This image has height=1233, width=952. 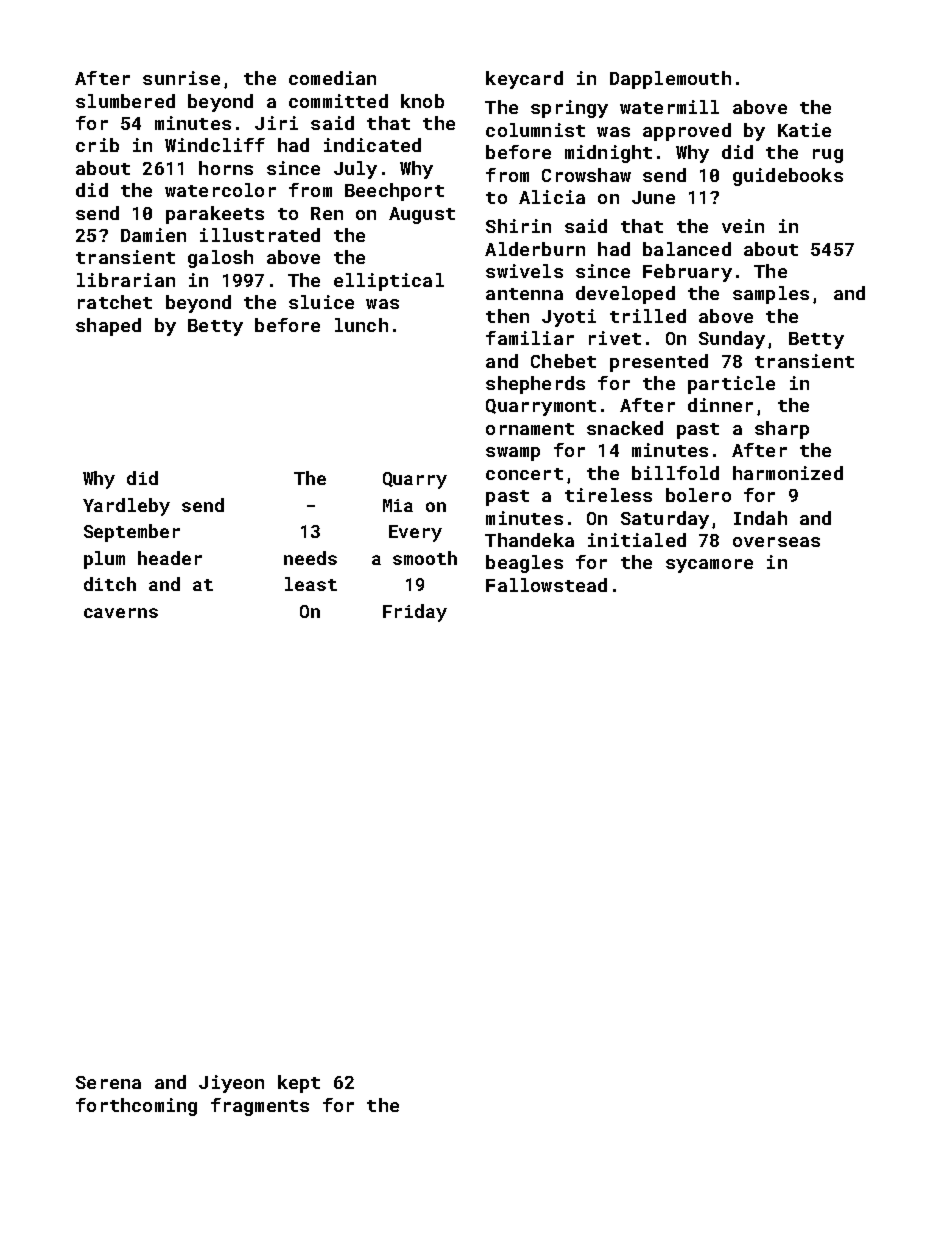 I want to click on caverns, so click(x=121, y=613).
